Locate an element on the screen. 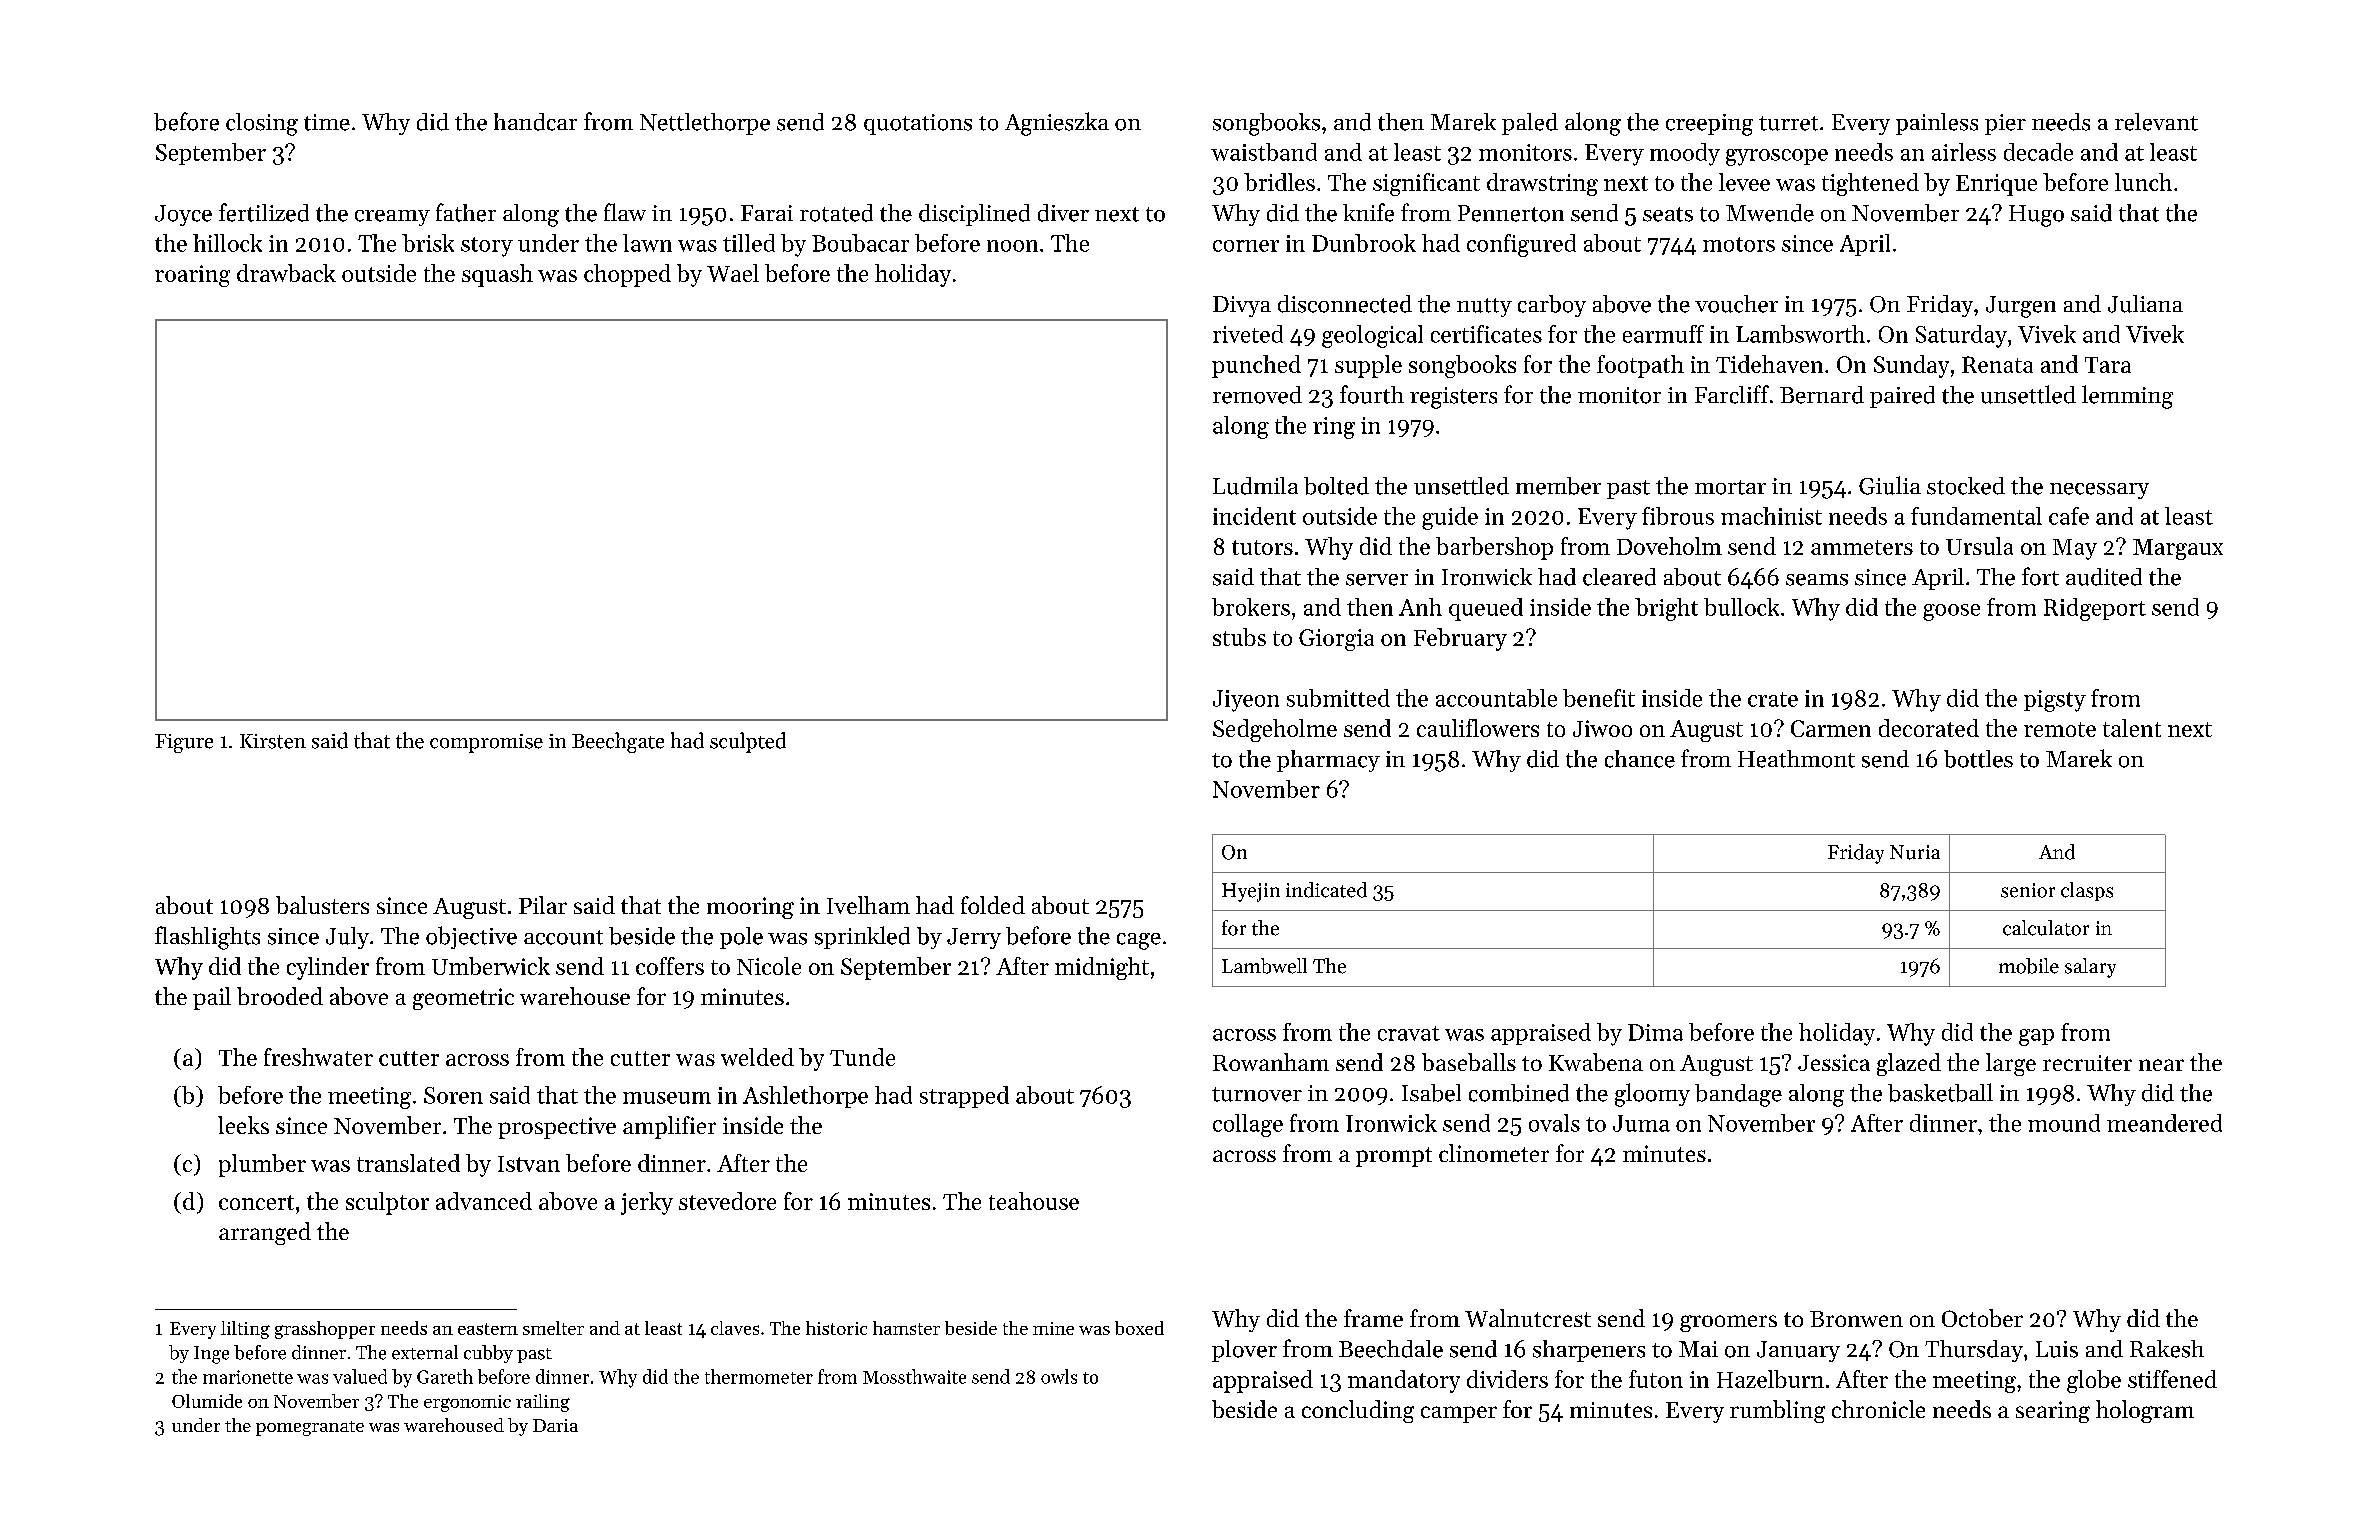  Agnieszka is located at coordinates (1057, 124).
